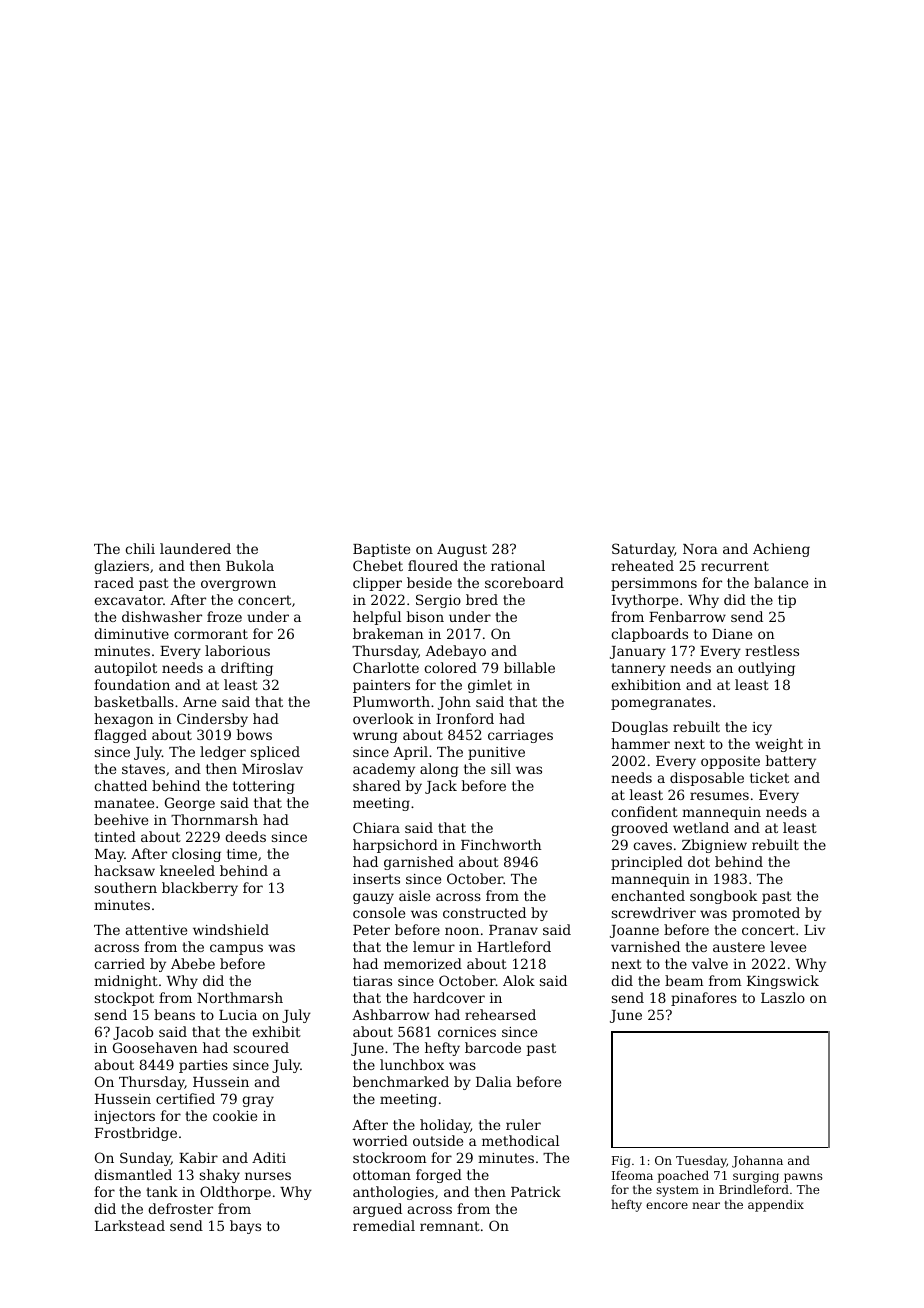 The image size is (924, 1308). What do you see at coordinates (649, 635) in the image?
I see `clapboards` at bounding box center [649, 635].
